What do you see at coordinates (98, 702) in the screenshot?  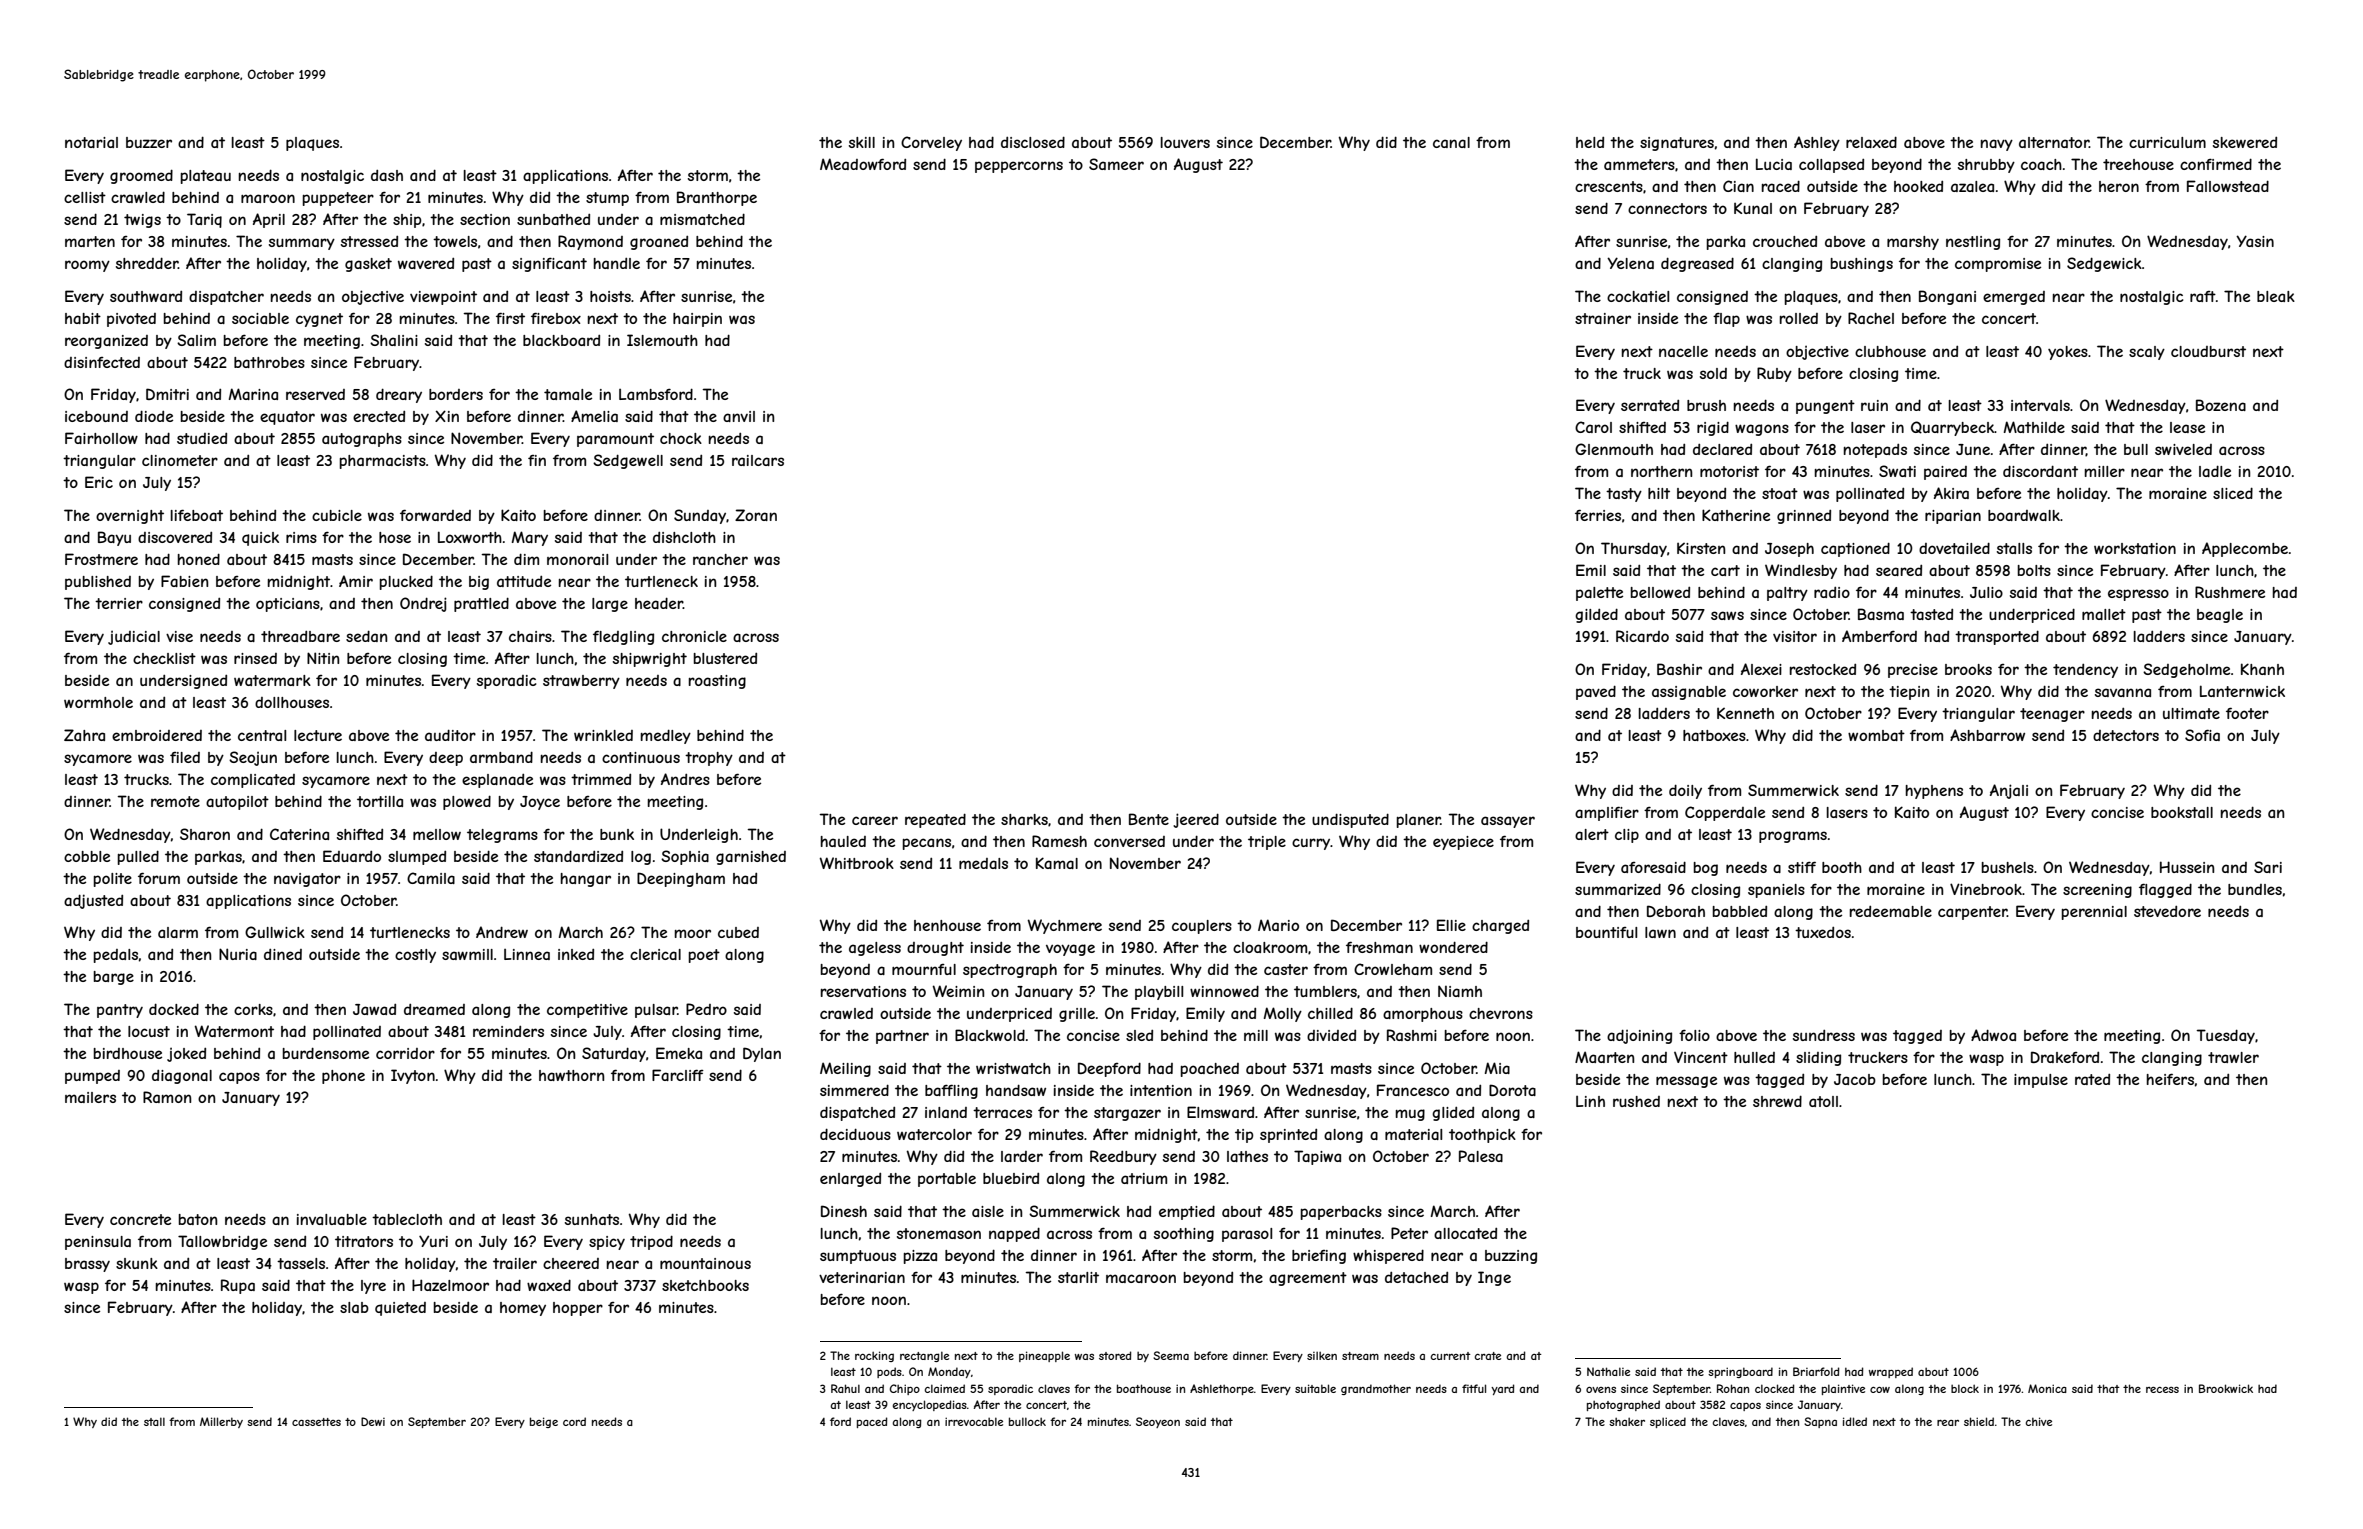 I see `wormhole` at bounding box center [98, 702].
